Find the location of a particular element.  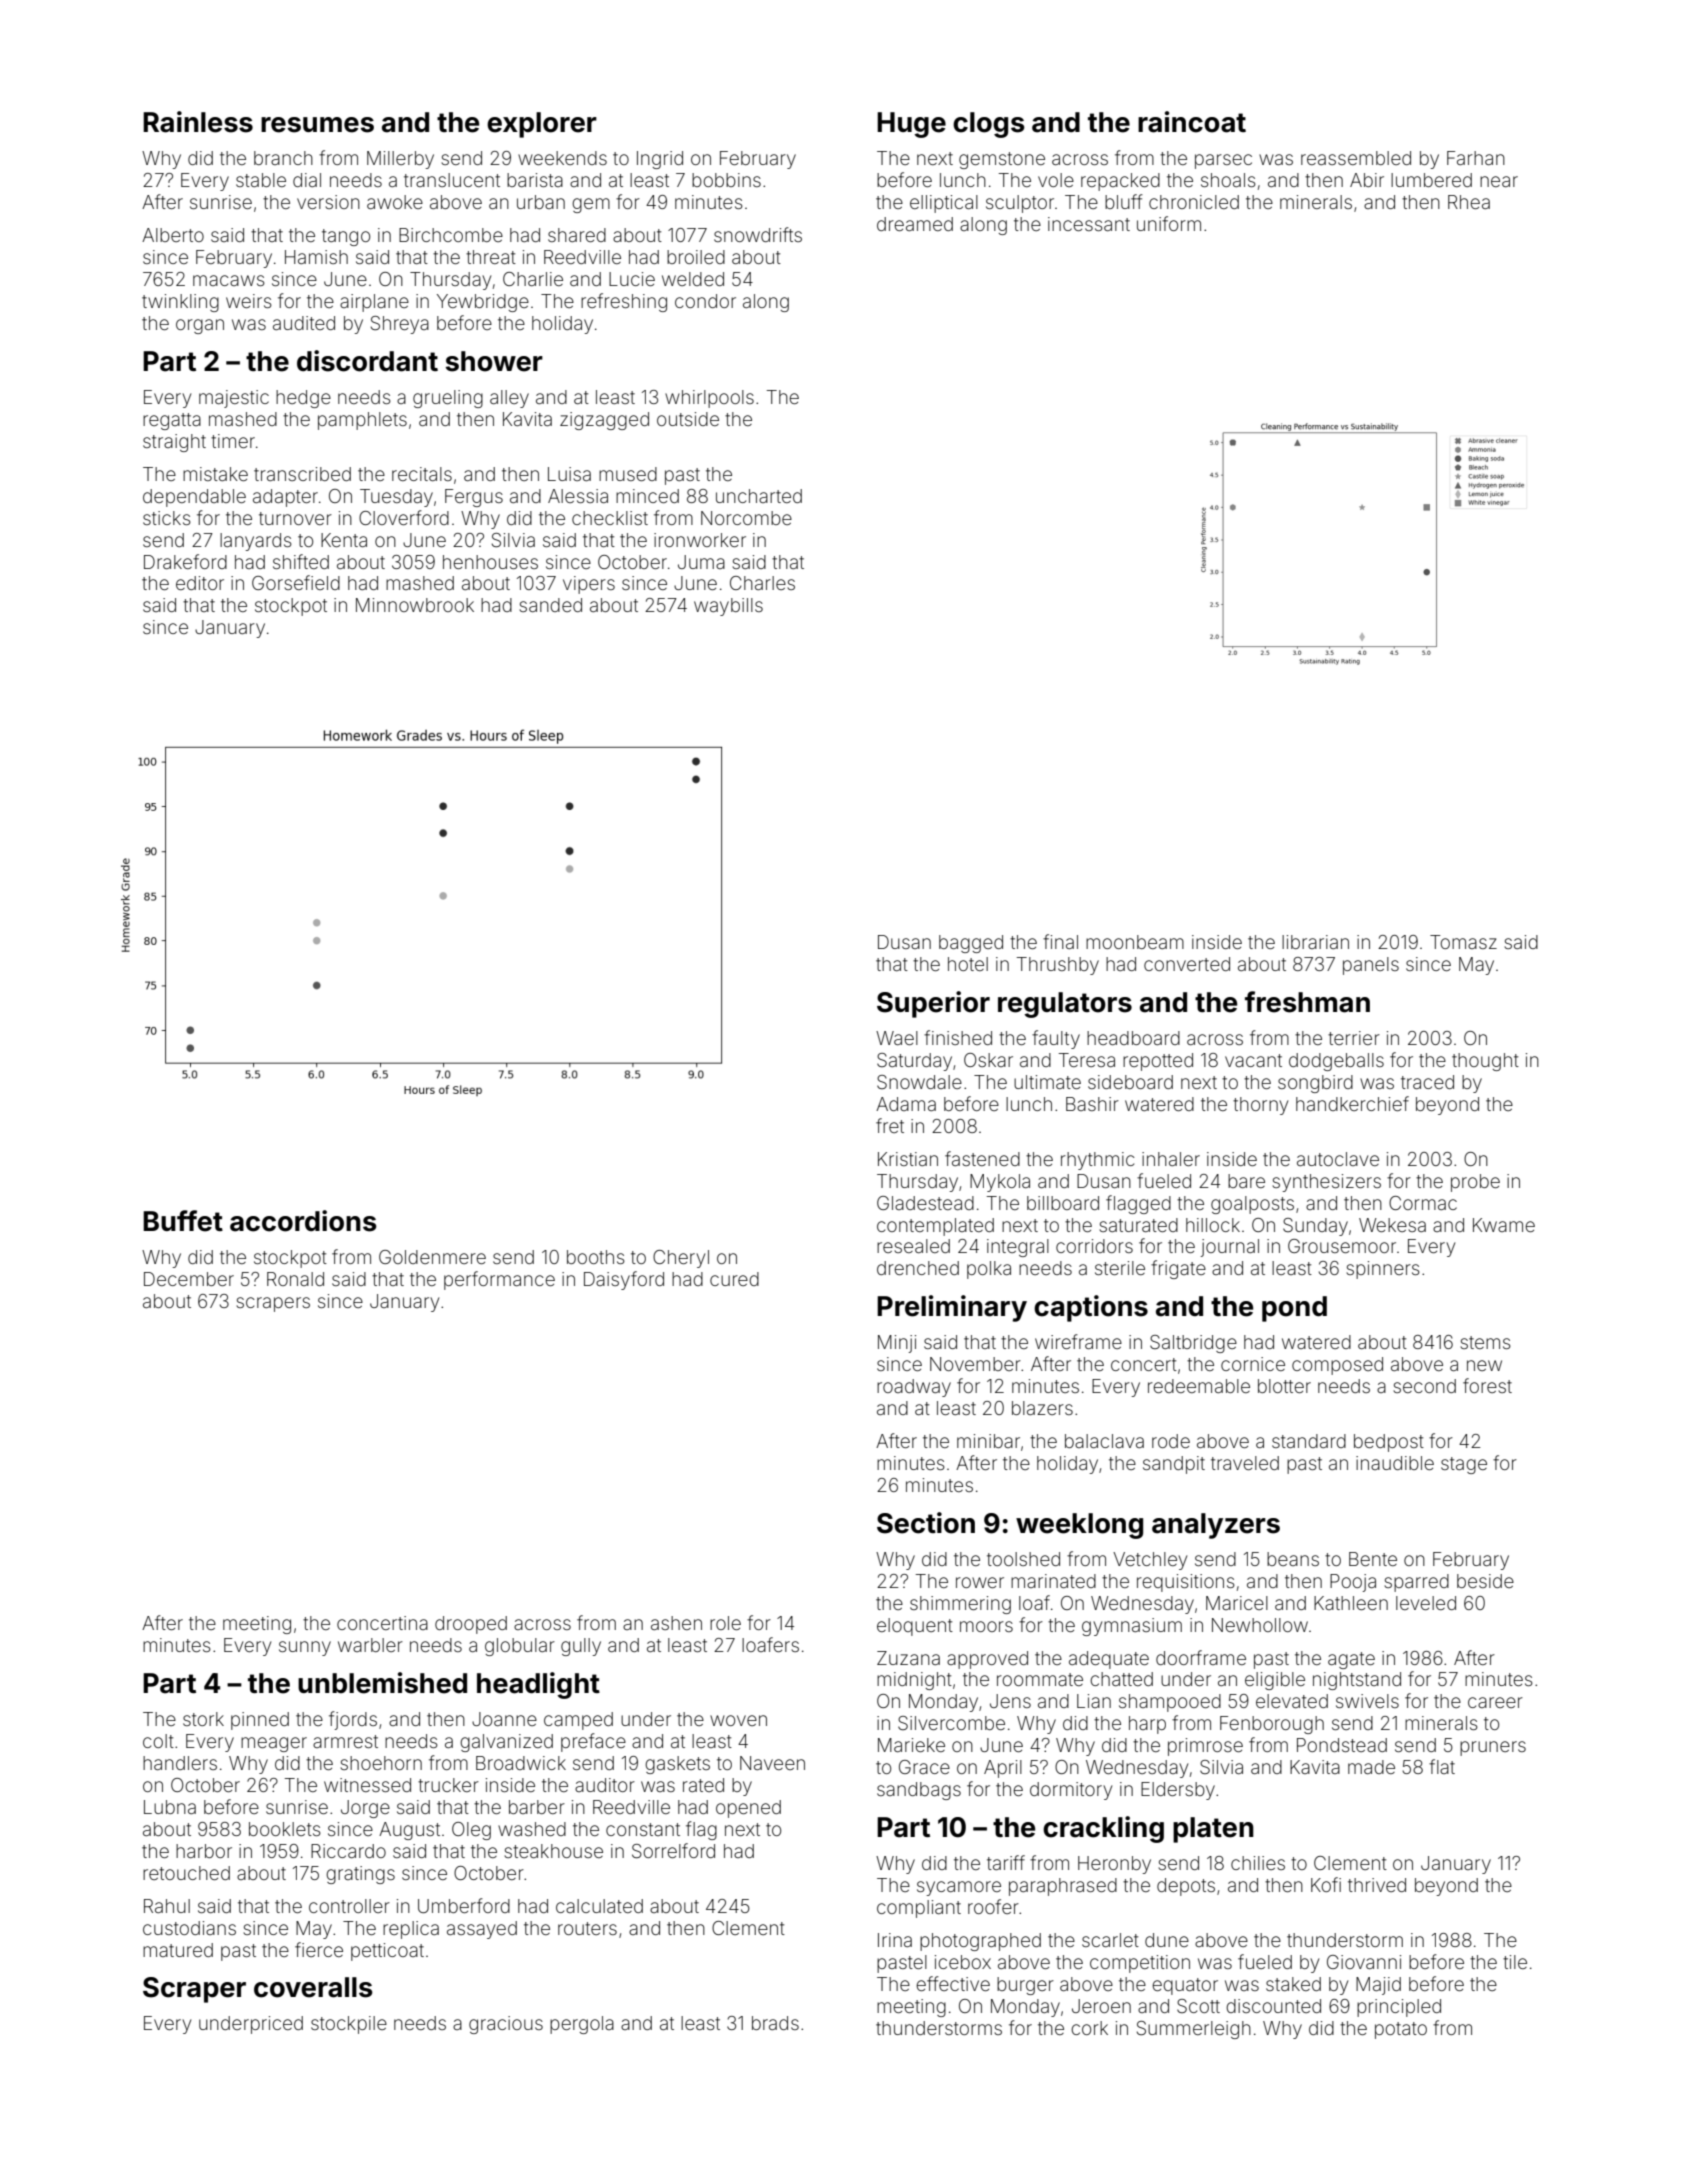

accordions is located at coordinates (303, 1221).
